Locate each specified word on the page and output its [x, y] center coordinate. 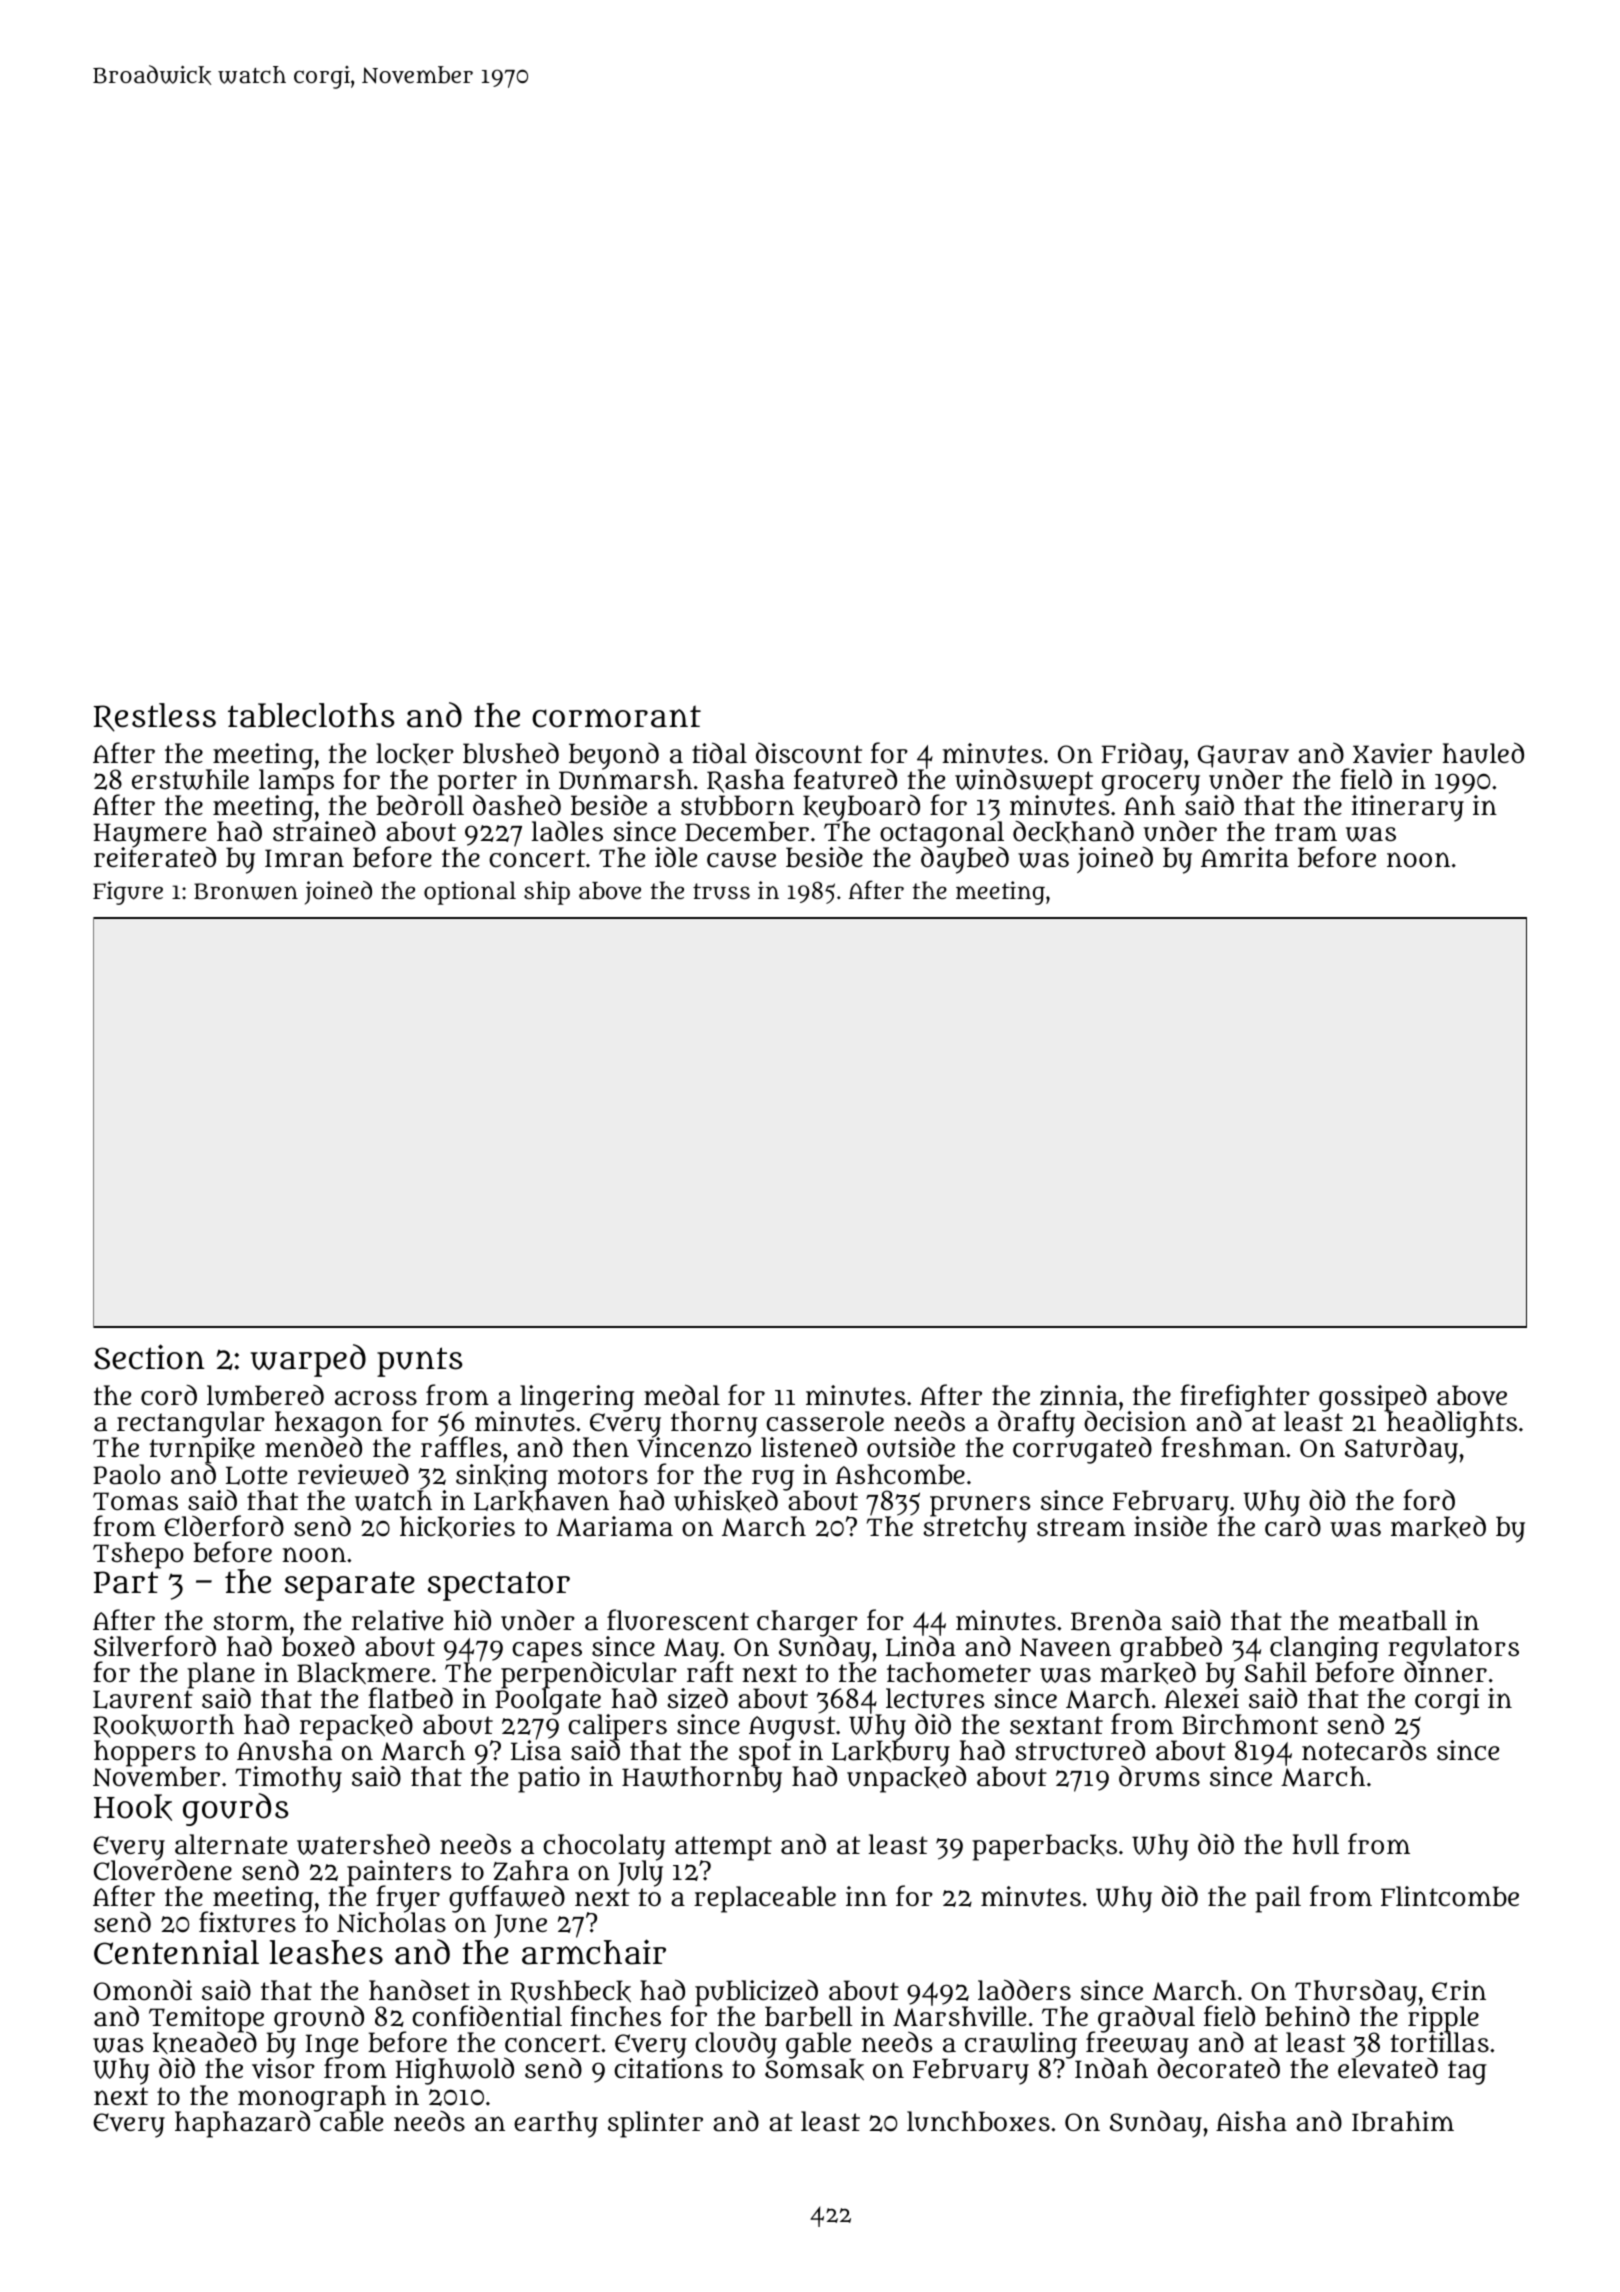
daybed [965, 861]
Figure [128, 893]
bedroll [420, 806]
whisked [726, 1501]
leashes [326, 1952]
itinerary [1407, 808]
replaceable [765, 1899]
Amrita [1245, 857]
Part [126, 1582]
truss [721, 891]
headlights [1452, 1425]
